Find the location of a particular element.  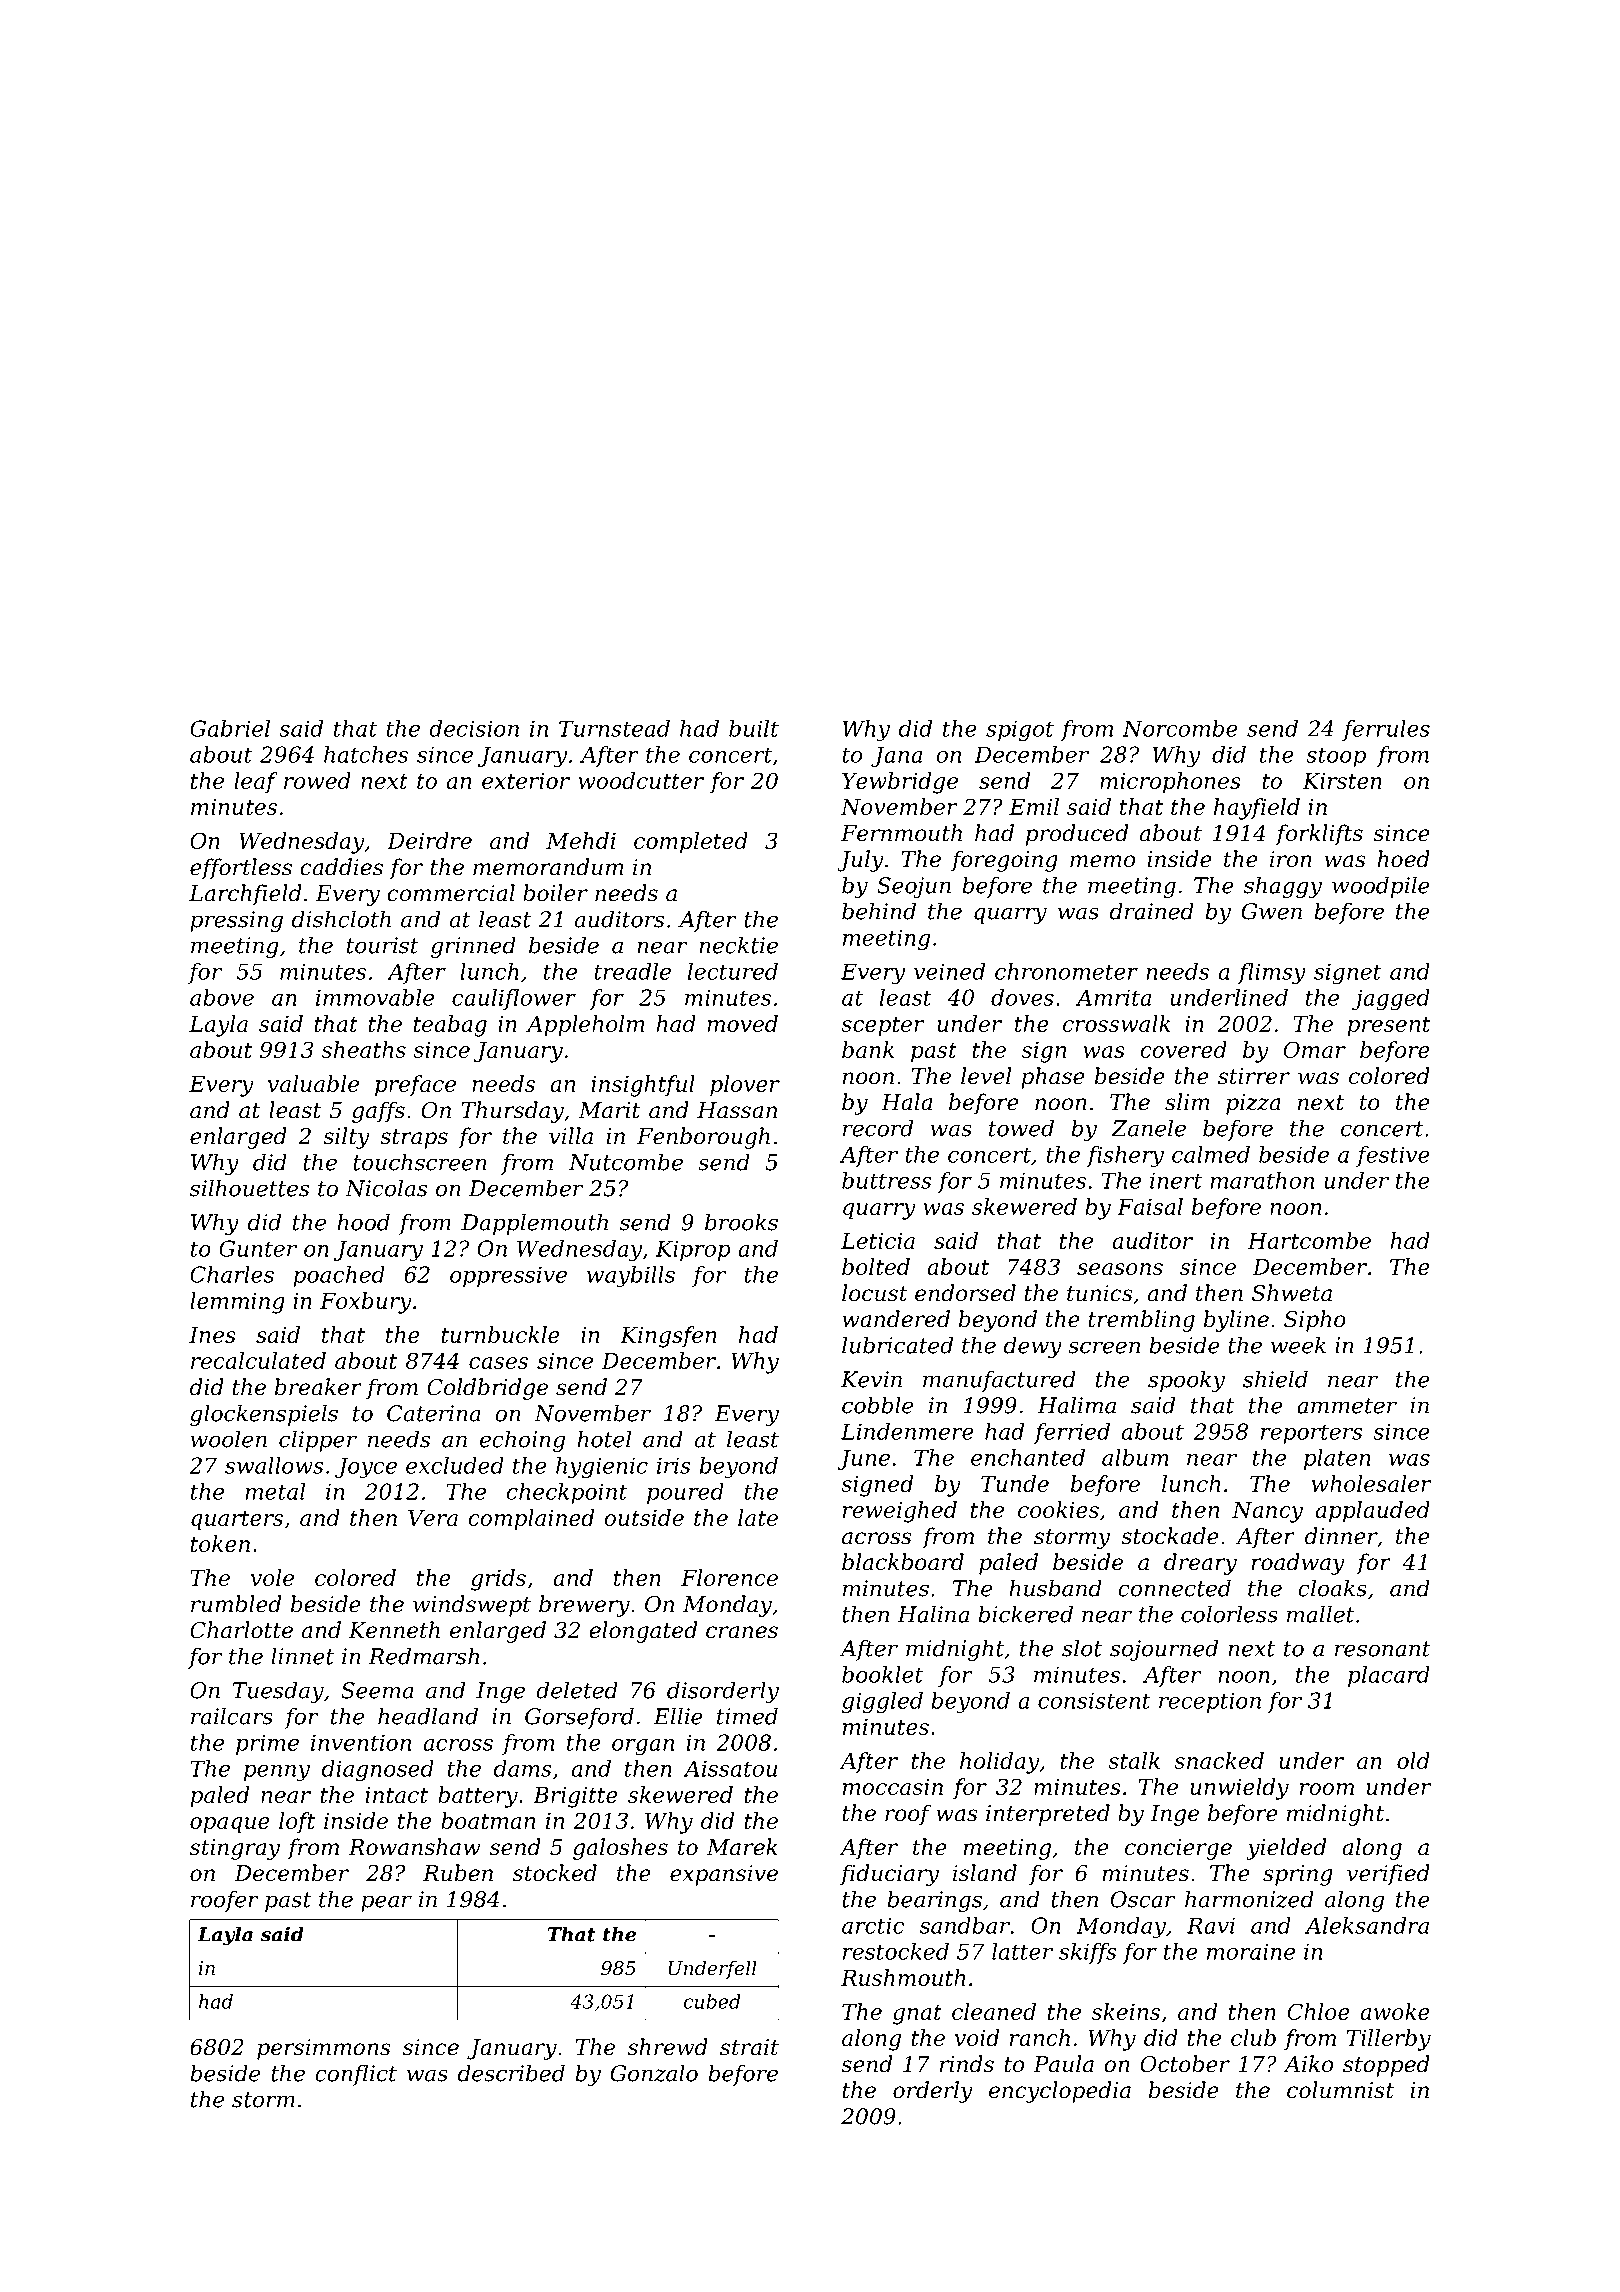

strait is located at coordinates (749, 2047).
